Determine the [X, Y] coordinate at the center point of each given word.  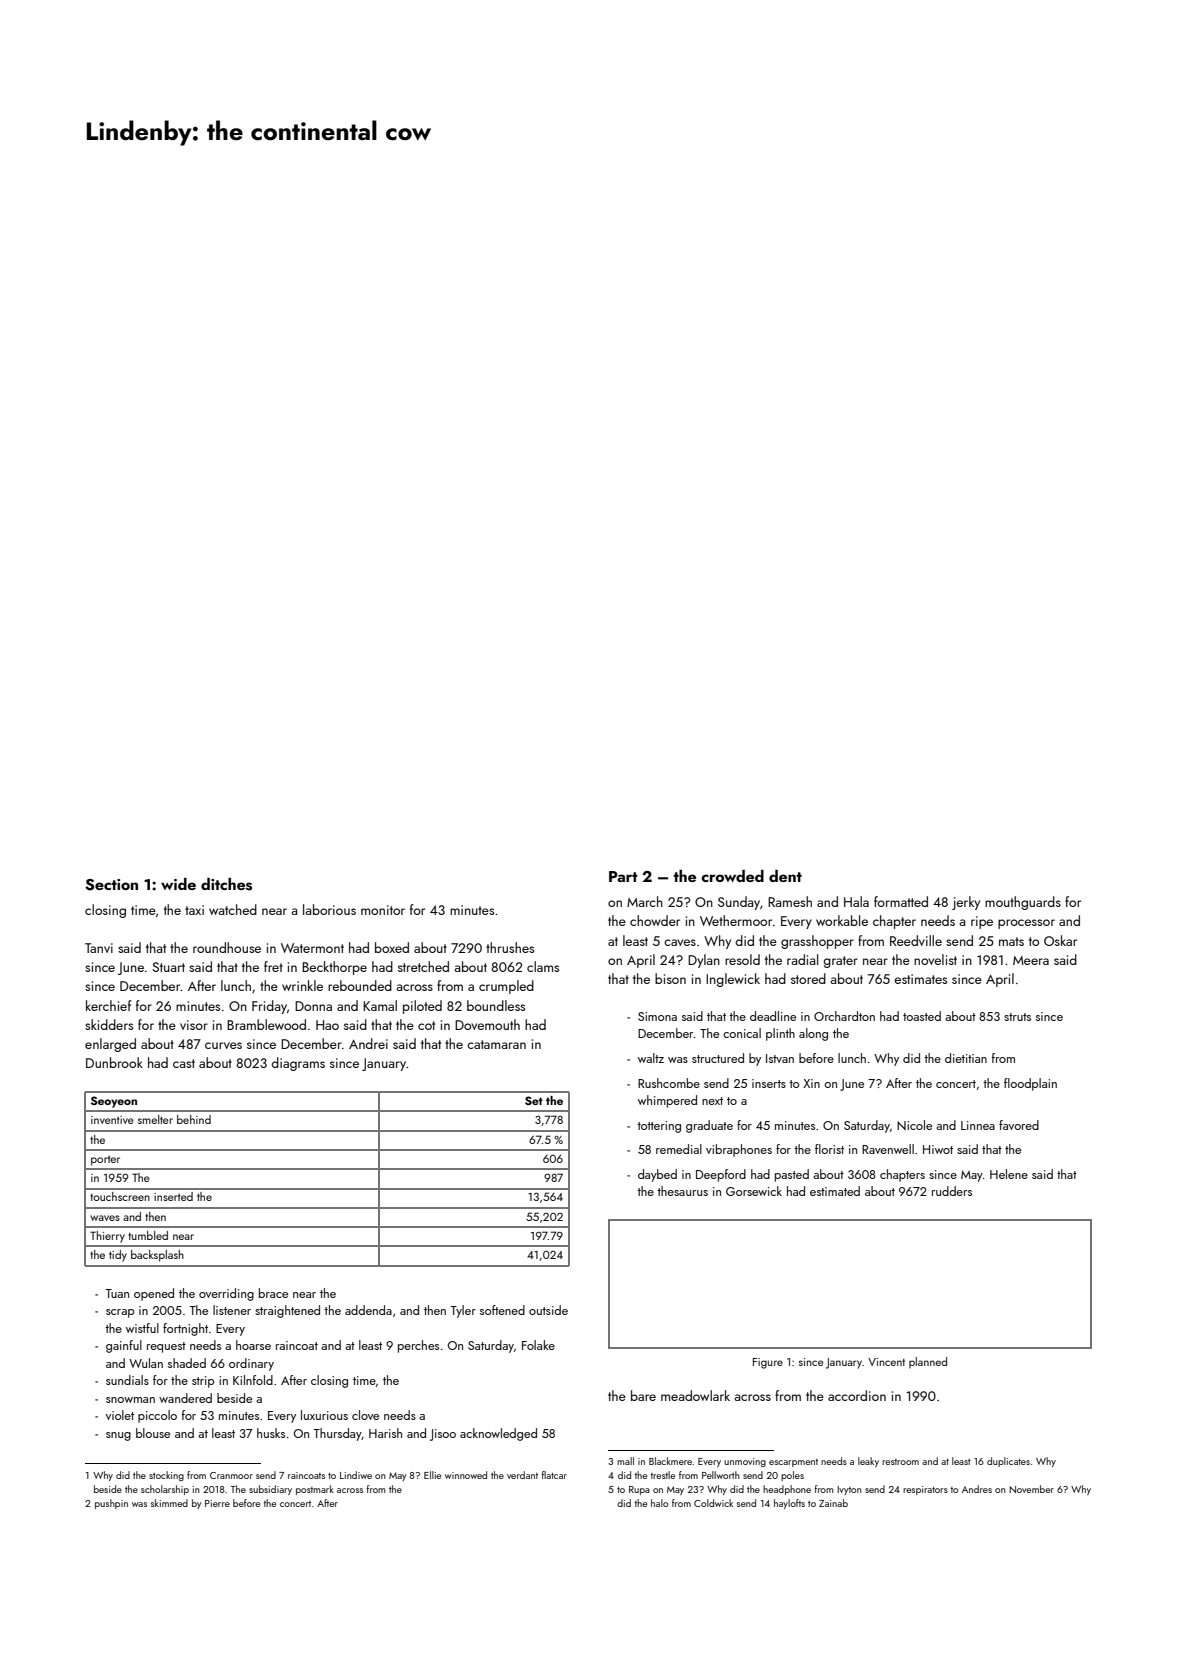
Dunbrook [114, 1062]
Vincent [886, 1362]
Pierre [217, 1503]
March [645, 901]
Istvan [780, 1058]
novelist [935, 959]
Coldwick [713, 1503]
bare [643, 1395]
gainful [124, 1346]
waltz [651, 1058]
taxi [194, 910]
